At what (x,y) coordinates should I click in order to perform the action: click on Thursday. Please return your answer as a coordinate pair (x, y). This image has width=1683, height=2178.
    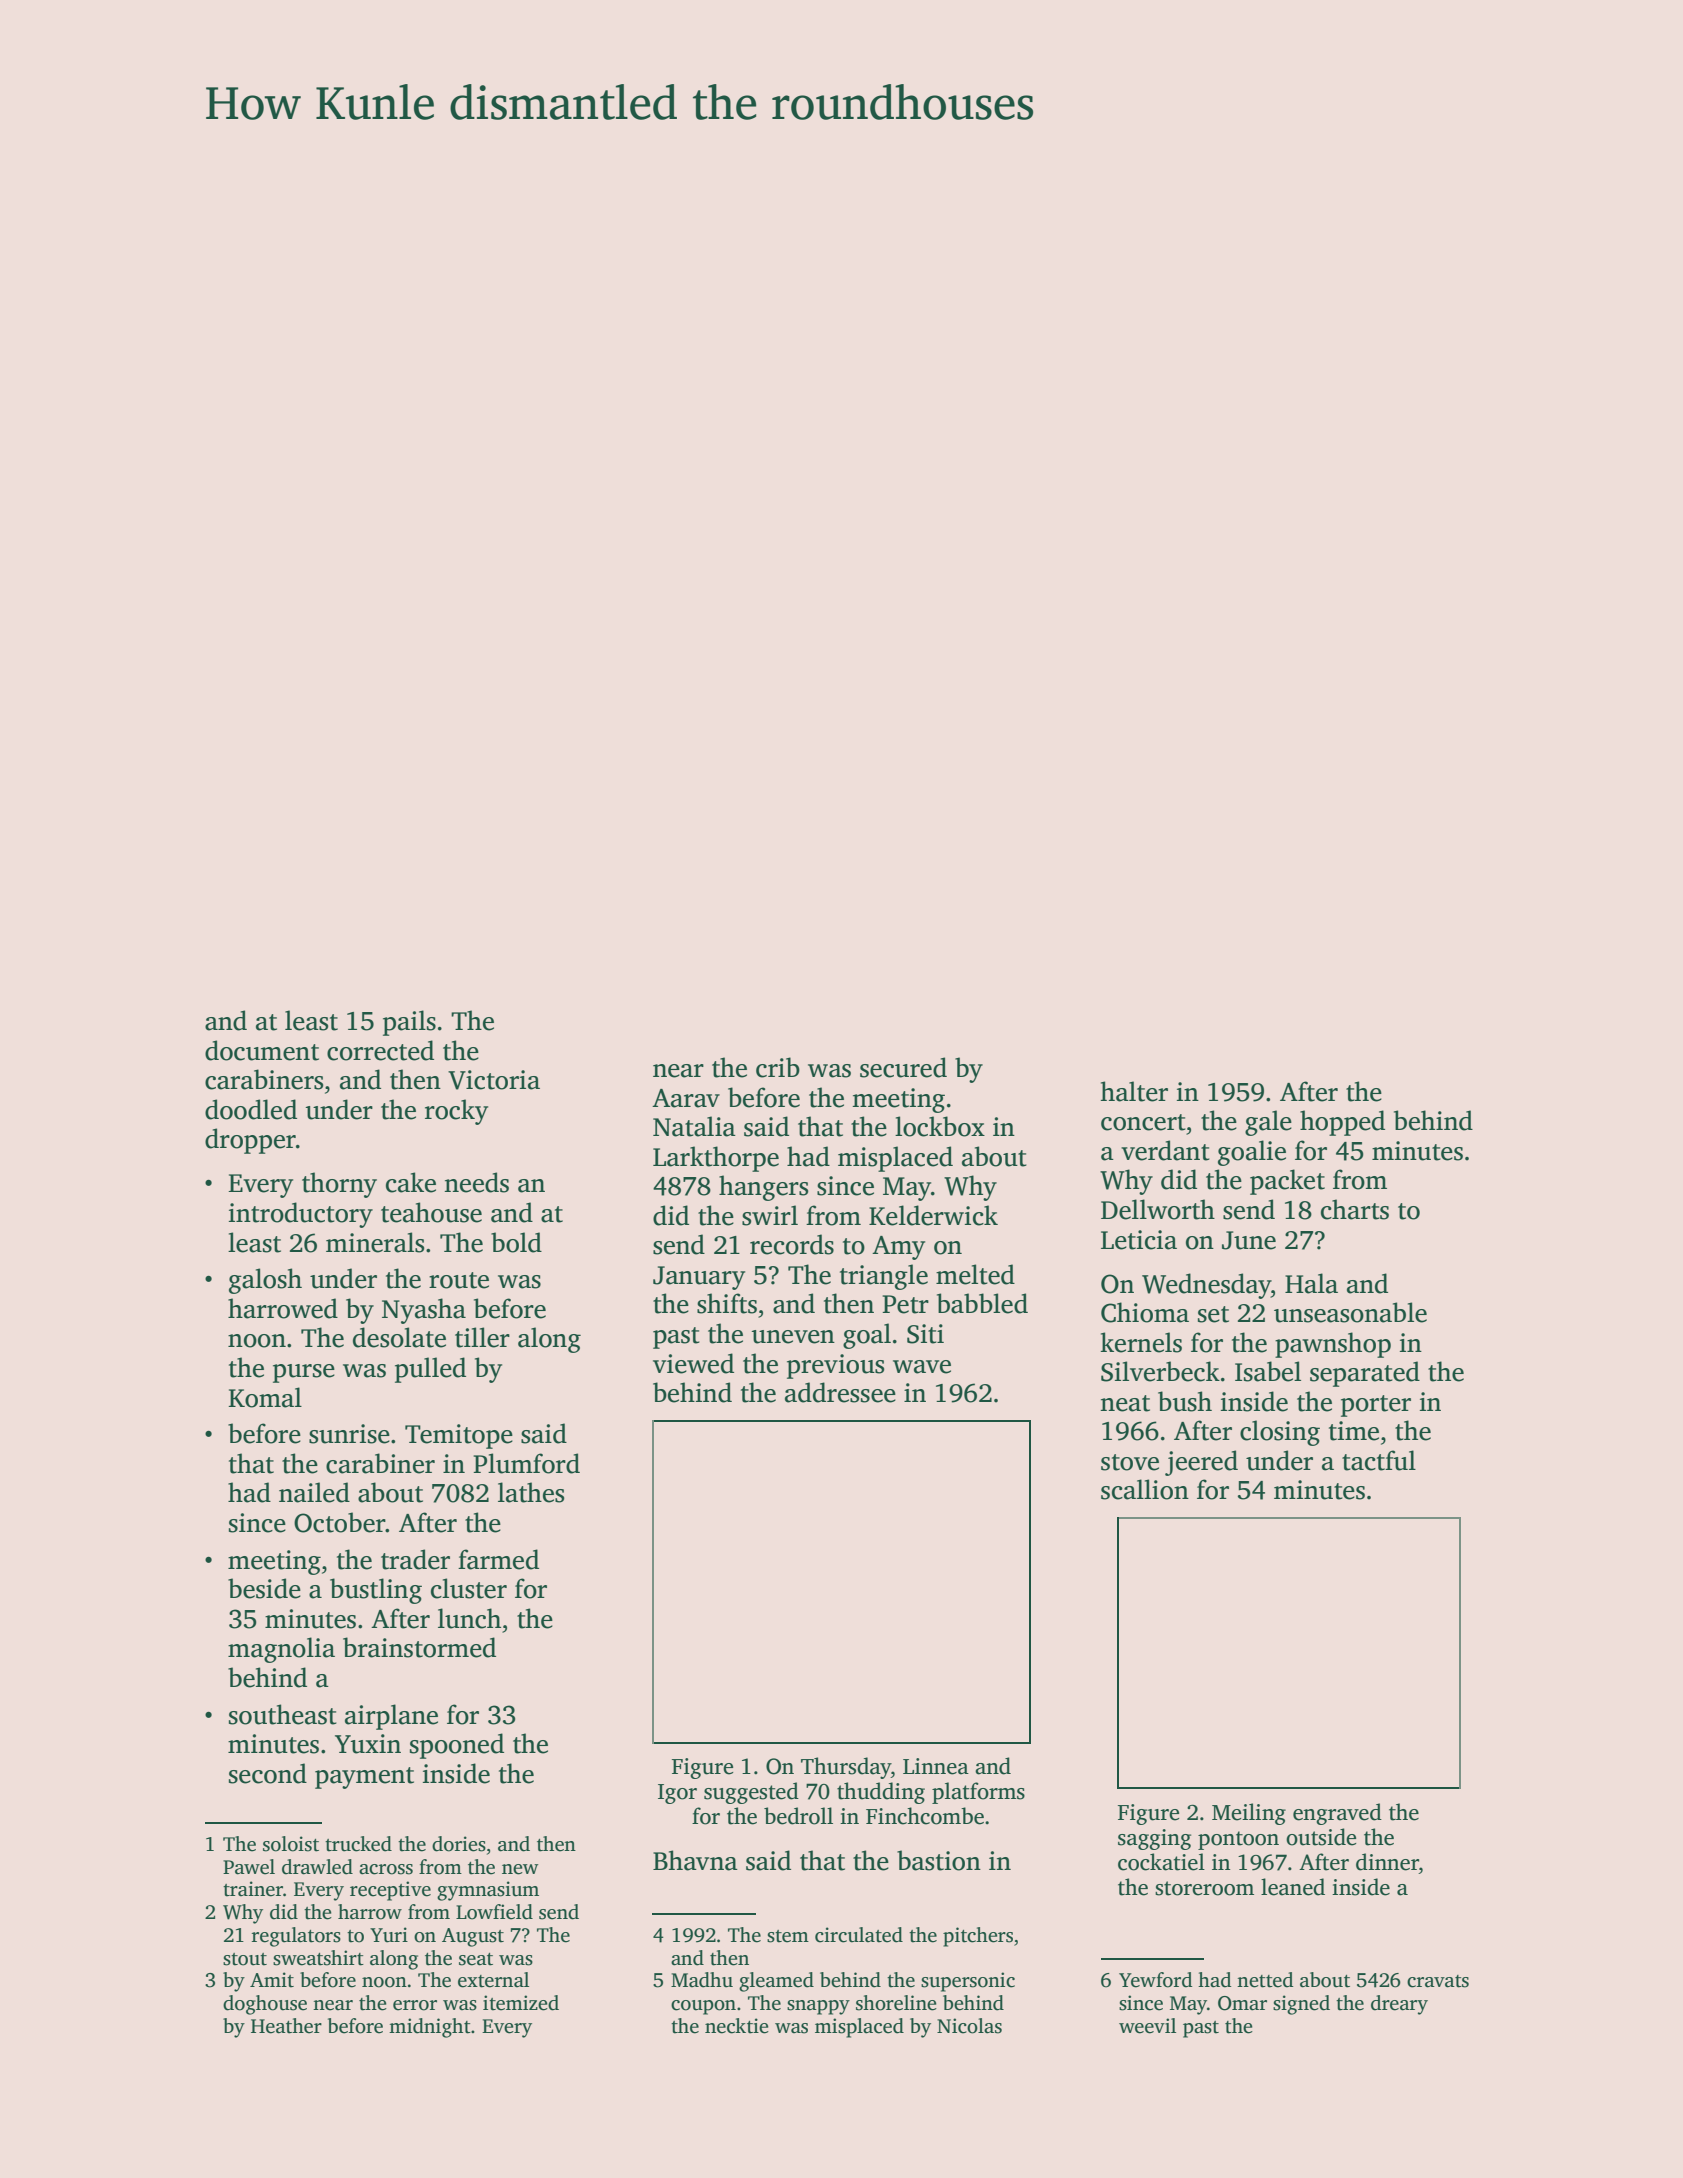
    Looking at the image, I should click on (846, 1768).
